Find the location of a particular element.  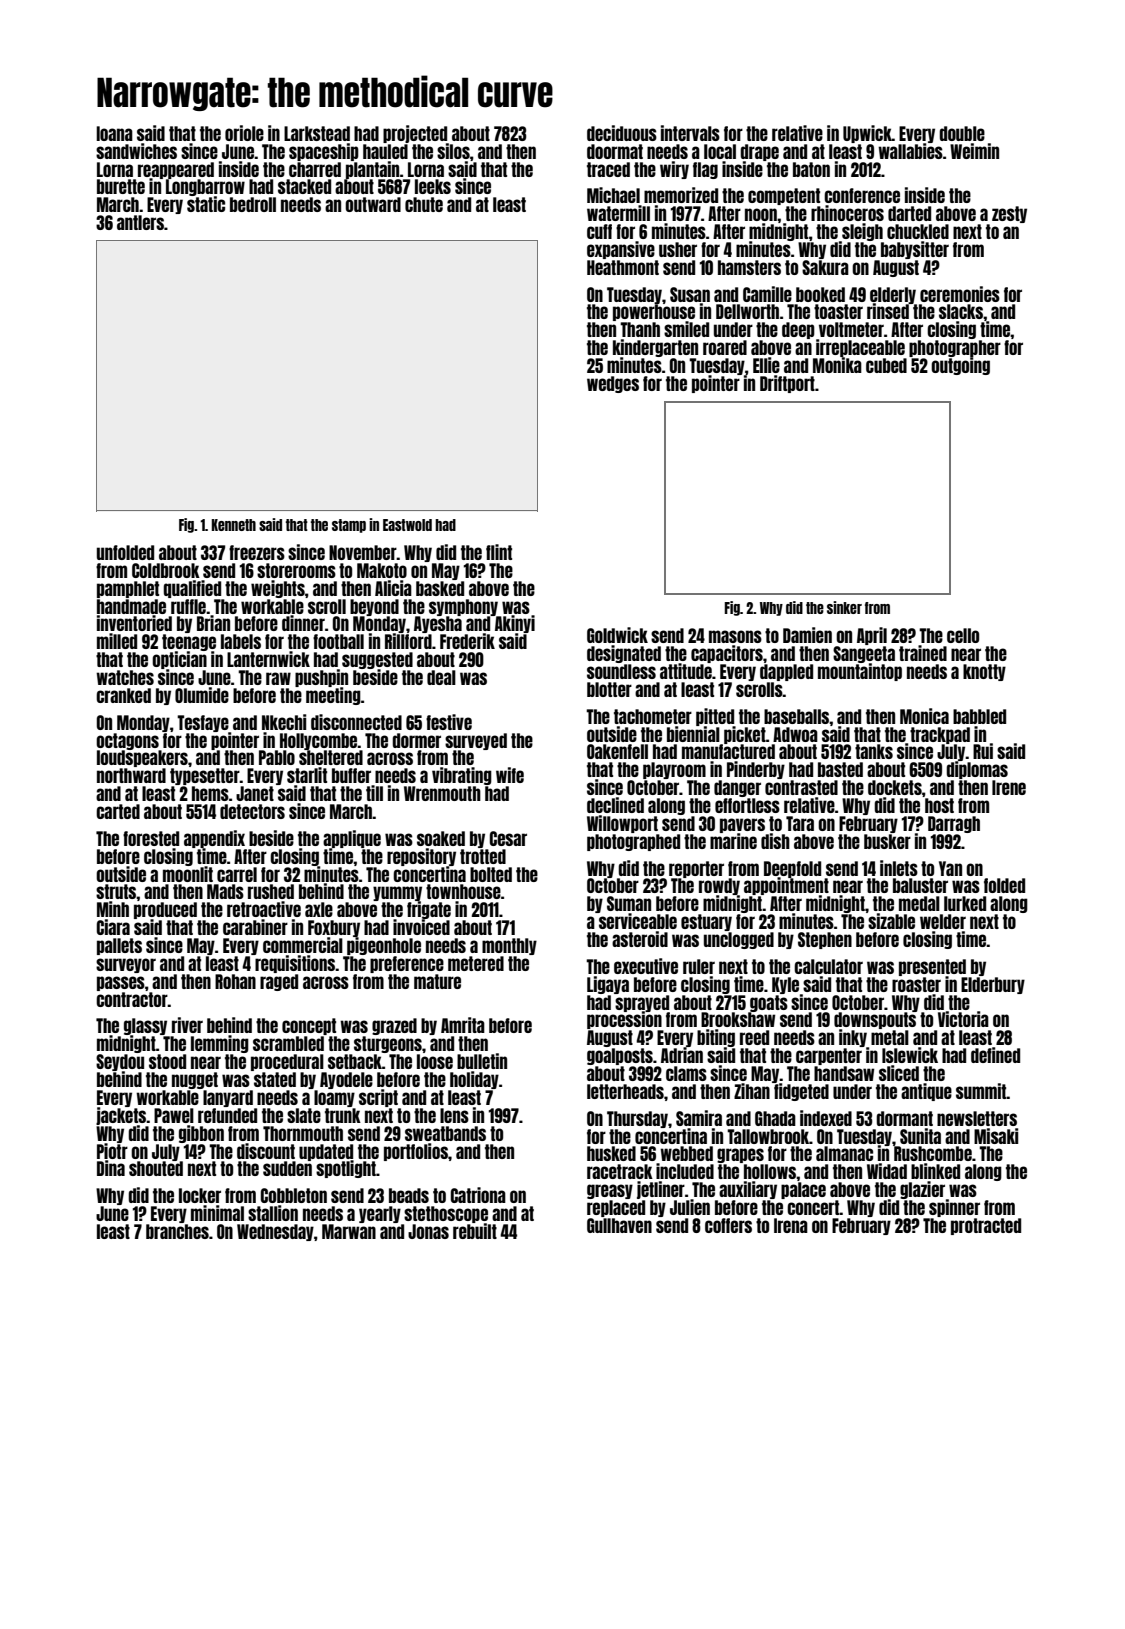

outgoing is located at coordinates (960, 366).
